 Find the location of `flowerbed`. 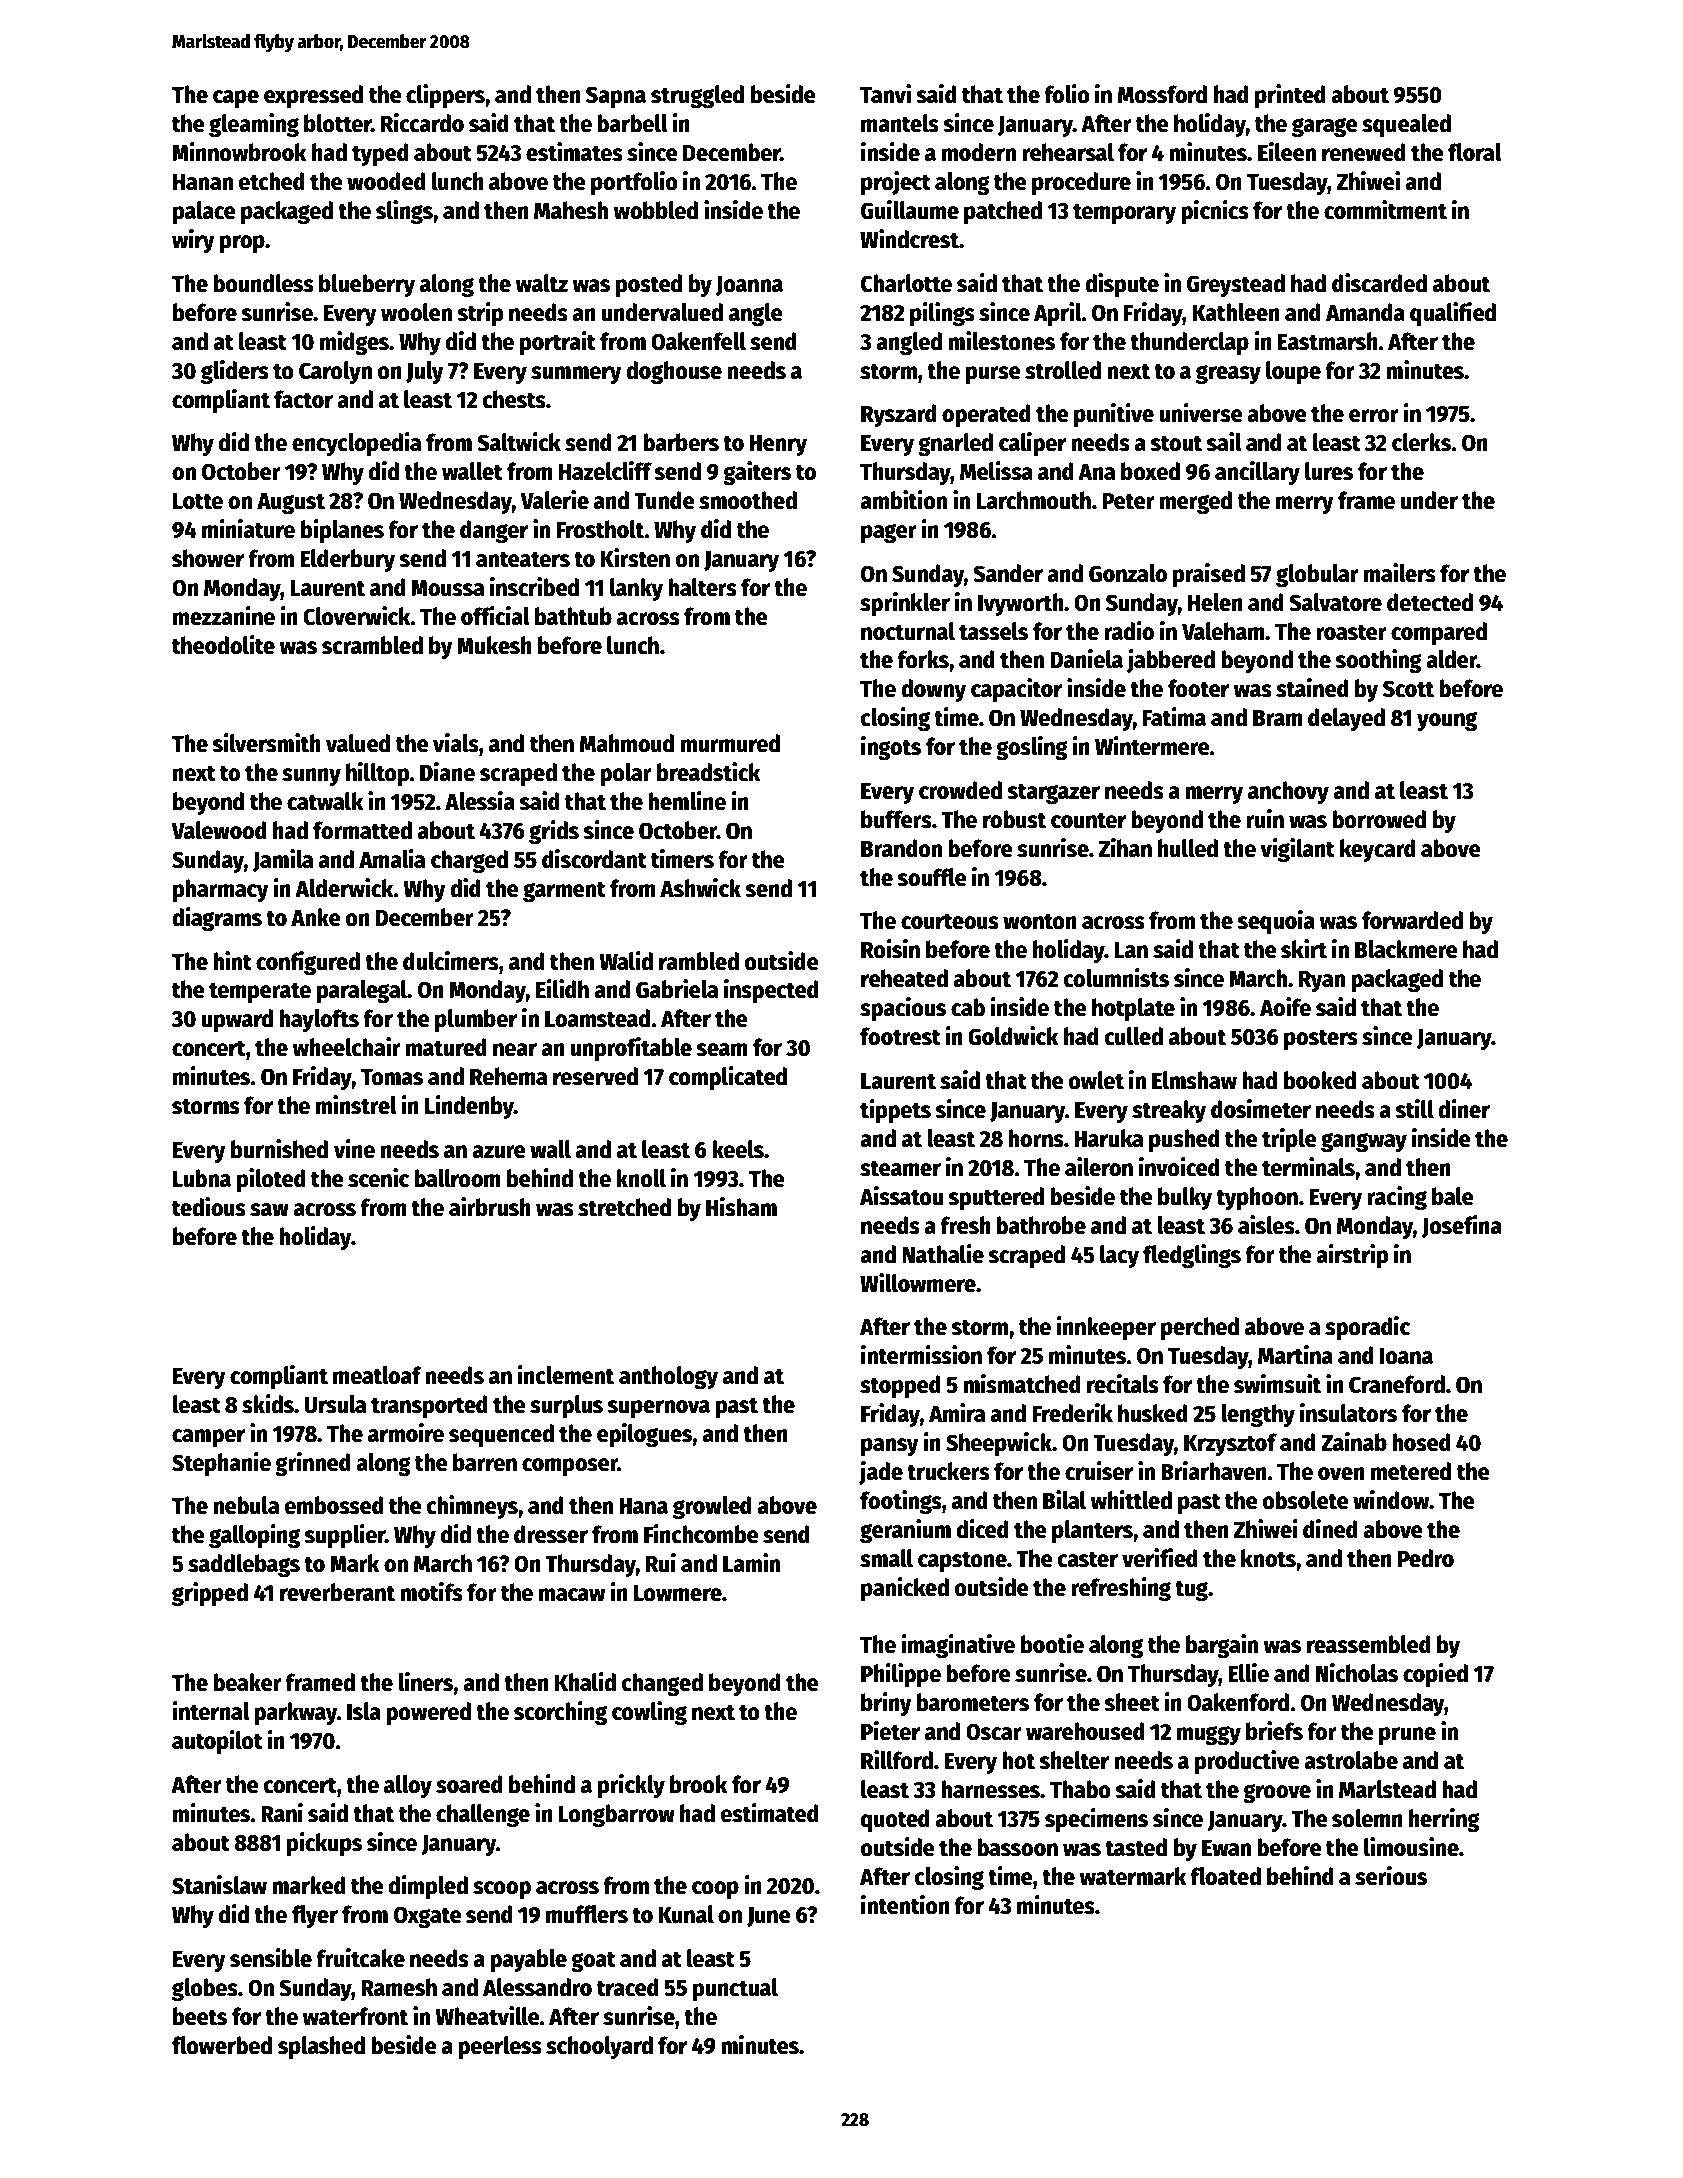

flowerbed is located at coordinates (222, 2045).
